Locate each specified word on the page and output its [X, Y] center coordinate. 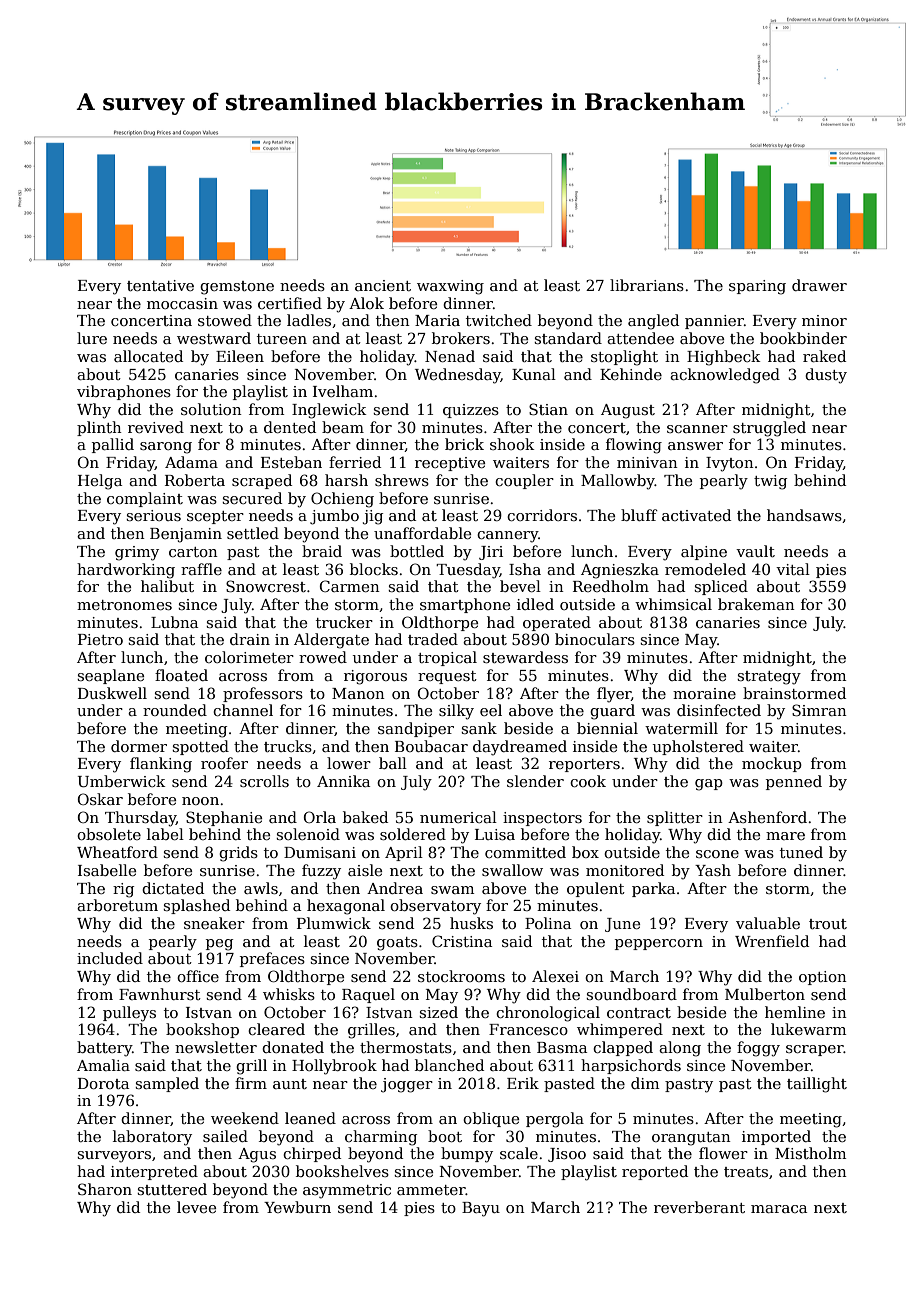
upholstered [698, 747]
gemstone [237, 288]
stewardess [525, 657]
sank [479, 728]
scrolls [264, 781]
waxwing [450, 287]
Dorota [103, 1083]
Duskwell [112, 693]
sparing [757, 287]
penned [794, 782]
